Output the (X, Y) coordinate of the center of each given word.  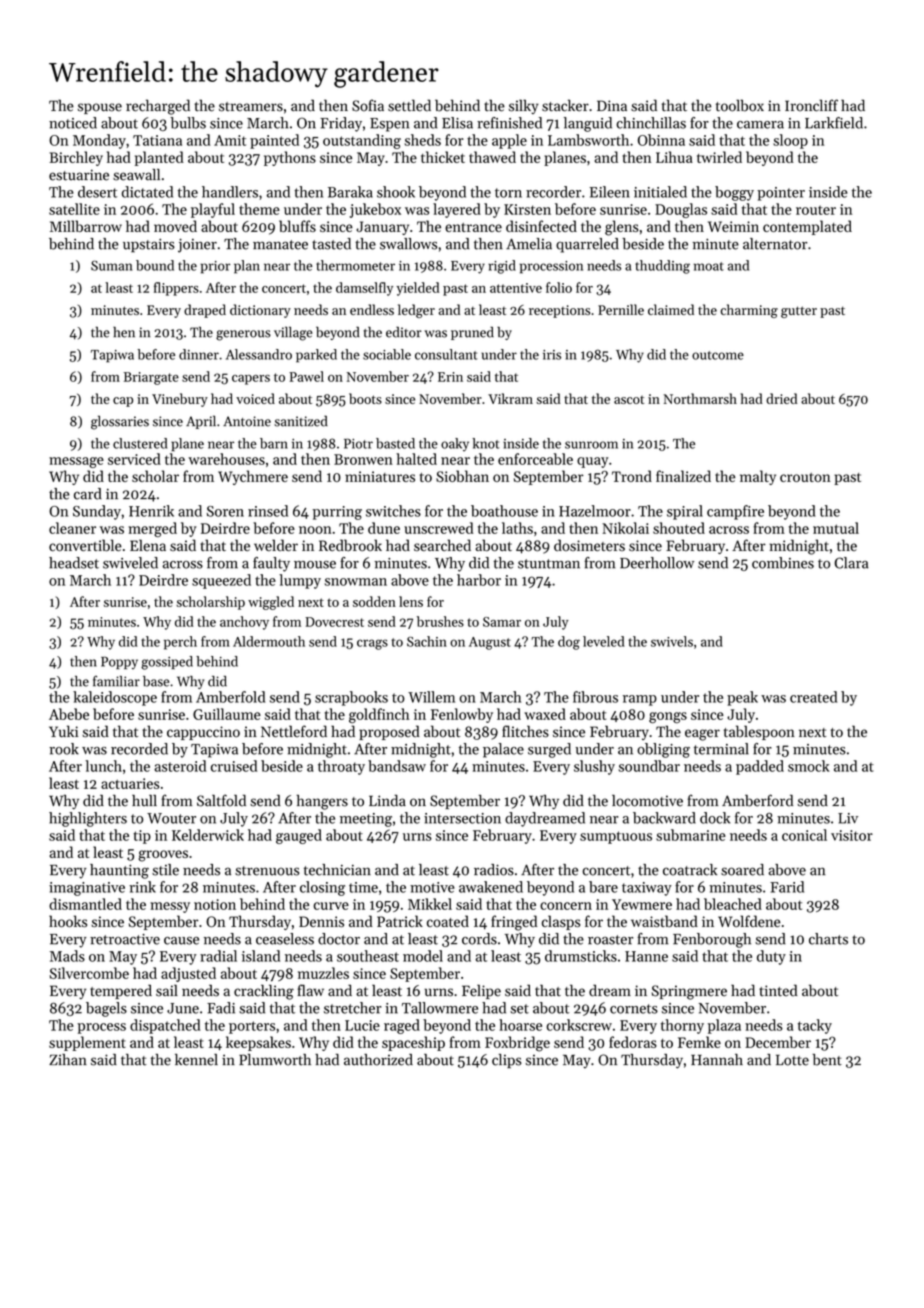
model (423, 956)
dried (781, 398)
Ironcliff (811, 105)
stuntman (549, 564)
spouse (100, 108)
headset (74, 563)
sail (167, 990)
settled (409, 105)
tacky (815, 1026)
